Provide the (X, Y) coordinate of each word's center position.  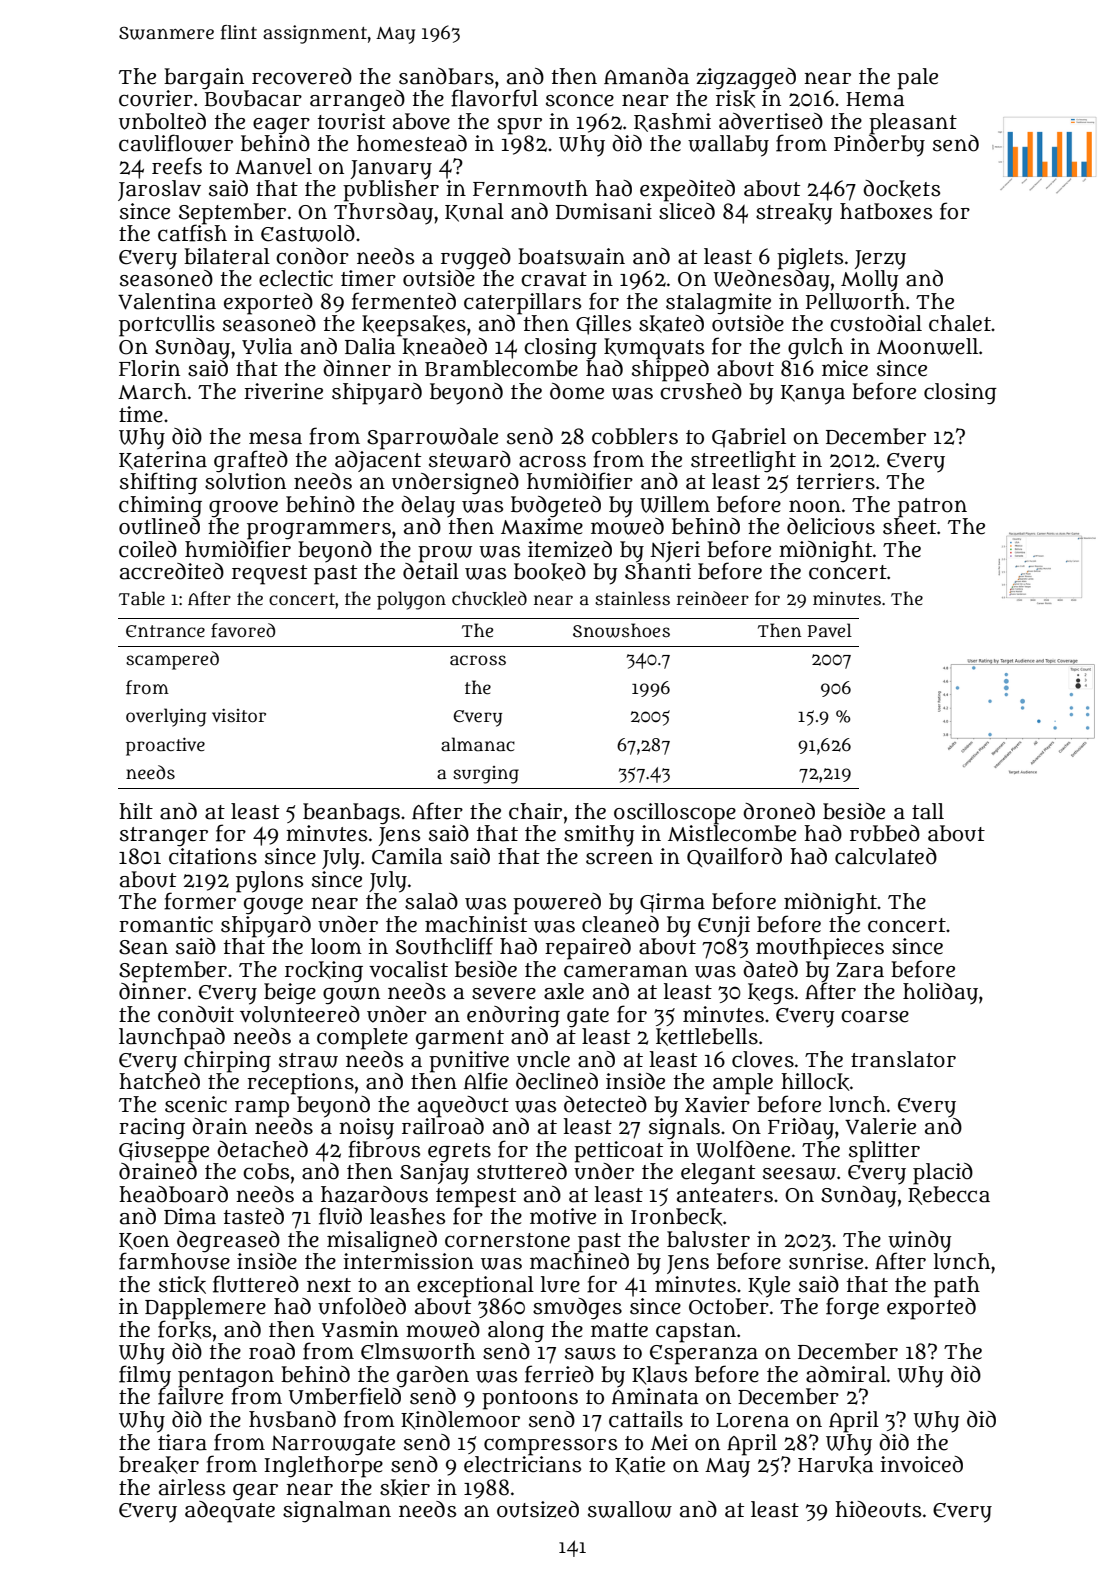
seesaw (799, 1174)
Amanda (646, 76)
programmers (319, 531)
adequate (230, 1511)
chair (535, 811)
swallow (630, 1509)
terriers (836, 481)
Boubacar (253, 98)
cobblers (635, 436)
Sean (143, 947)
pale (917, 79)
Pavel (830, 630)
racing (152, 1129)
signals (684, 1128)
